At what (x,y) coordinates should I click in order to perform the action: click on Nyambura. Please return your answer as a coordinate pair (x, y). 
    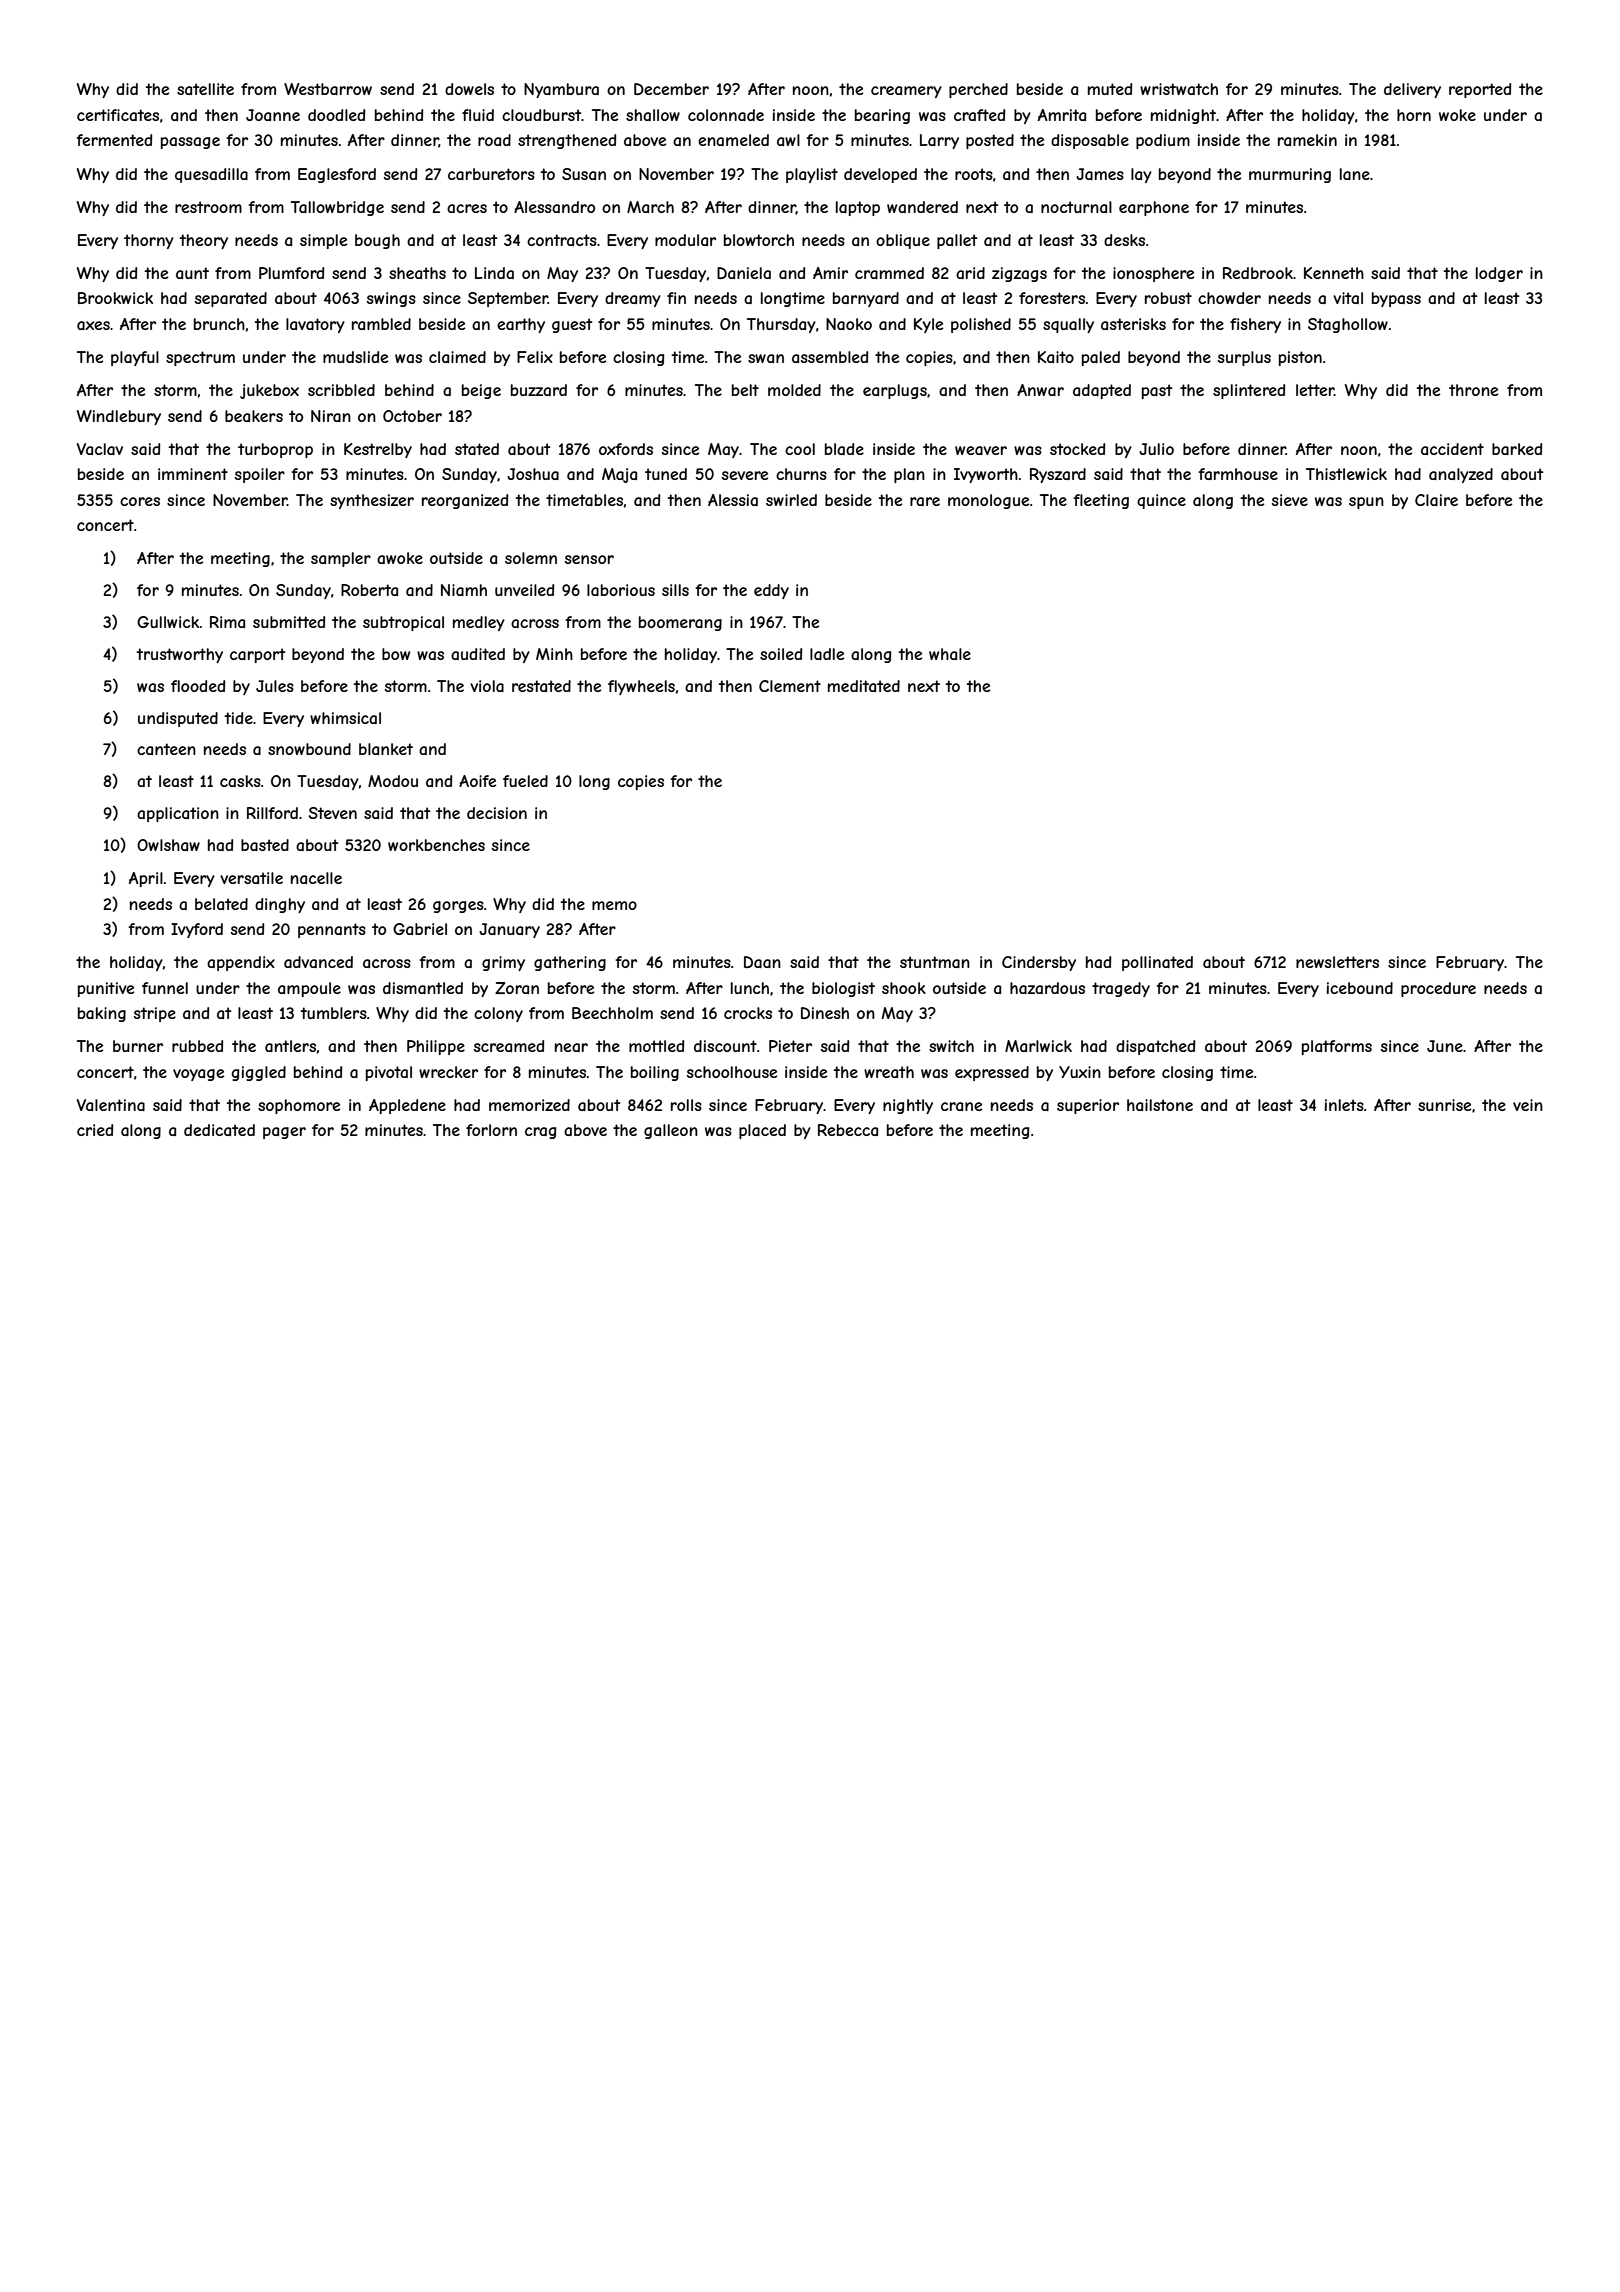
    Looking at the image, I should click on (561, 90).
